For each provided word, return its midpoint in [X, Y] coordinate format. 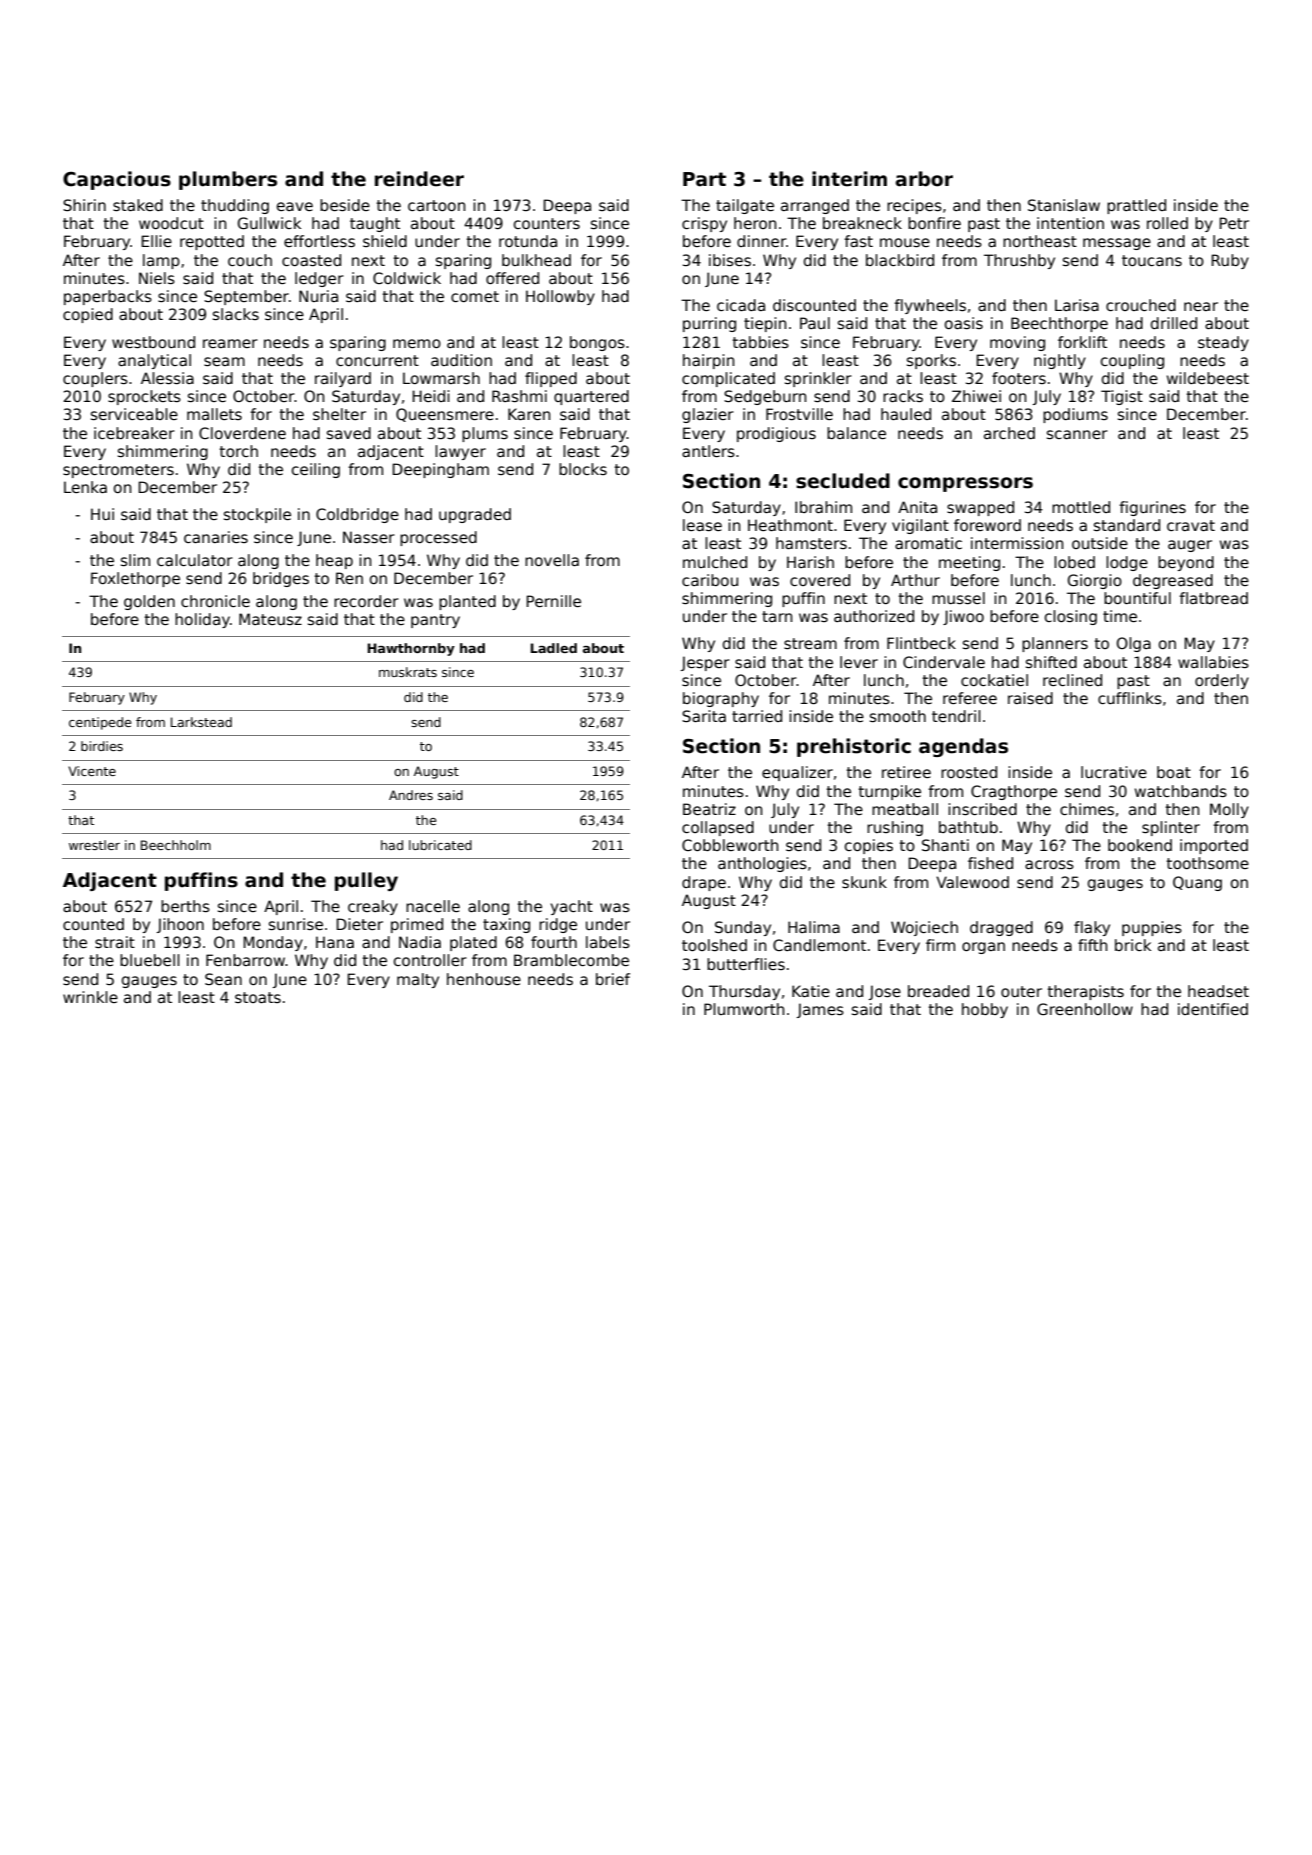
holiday [202, 620]
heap [334, 561]
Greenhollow [1085, 1009]
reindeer [419, 179]
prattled [1136, 206]
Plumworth [744, 1009]
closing [1071, 617]
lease [702, 525]
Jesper [705, 663]
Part [704, 179]
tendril [956, 716]
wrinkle [90, 997]
